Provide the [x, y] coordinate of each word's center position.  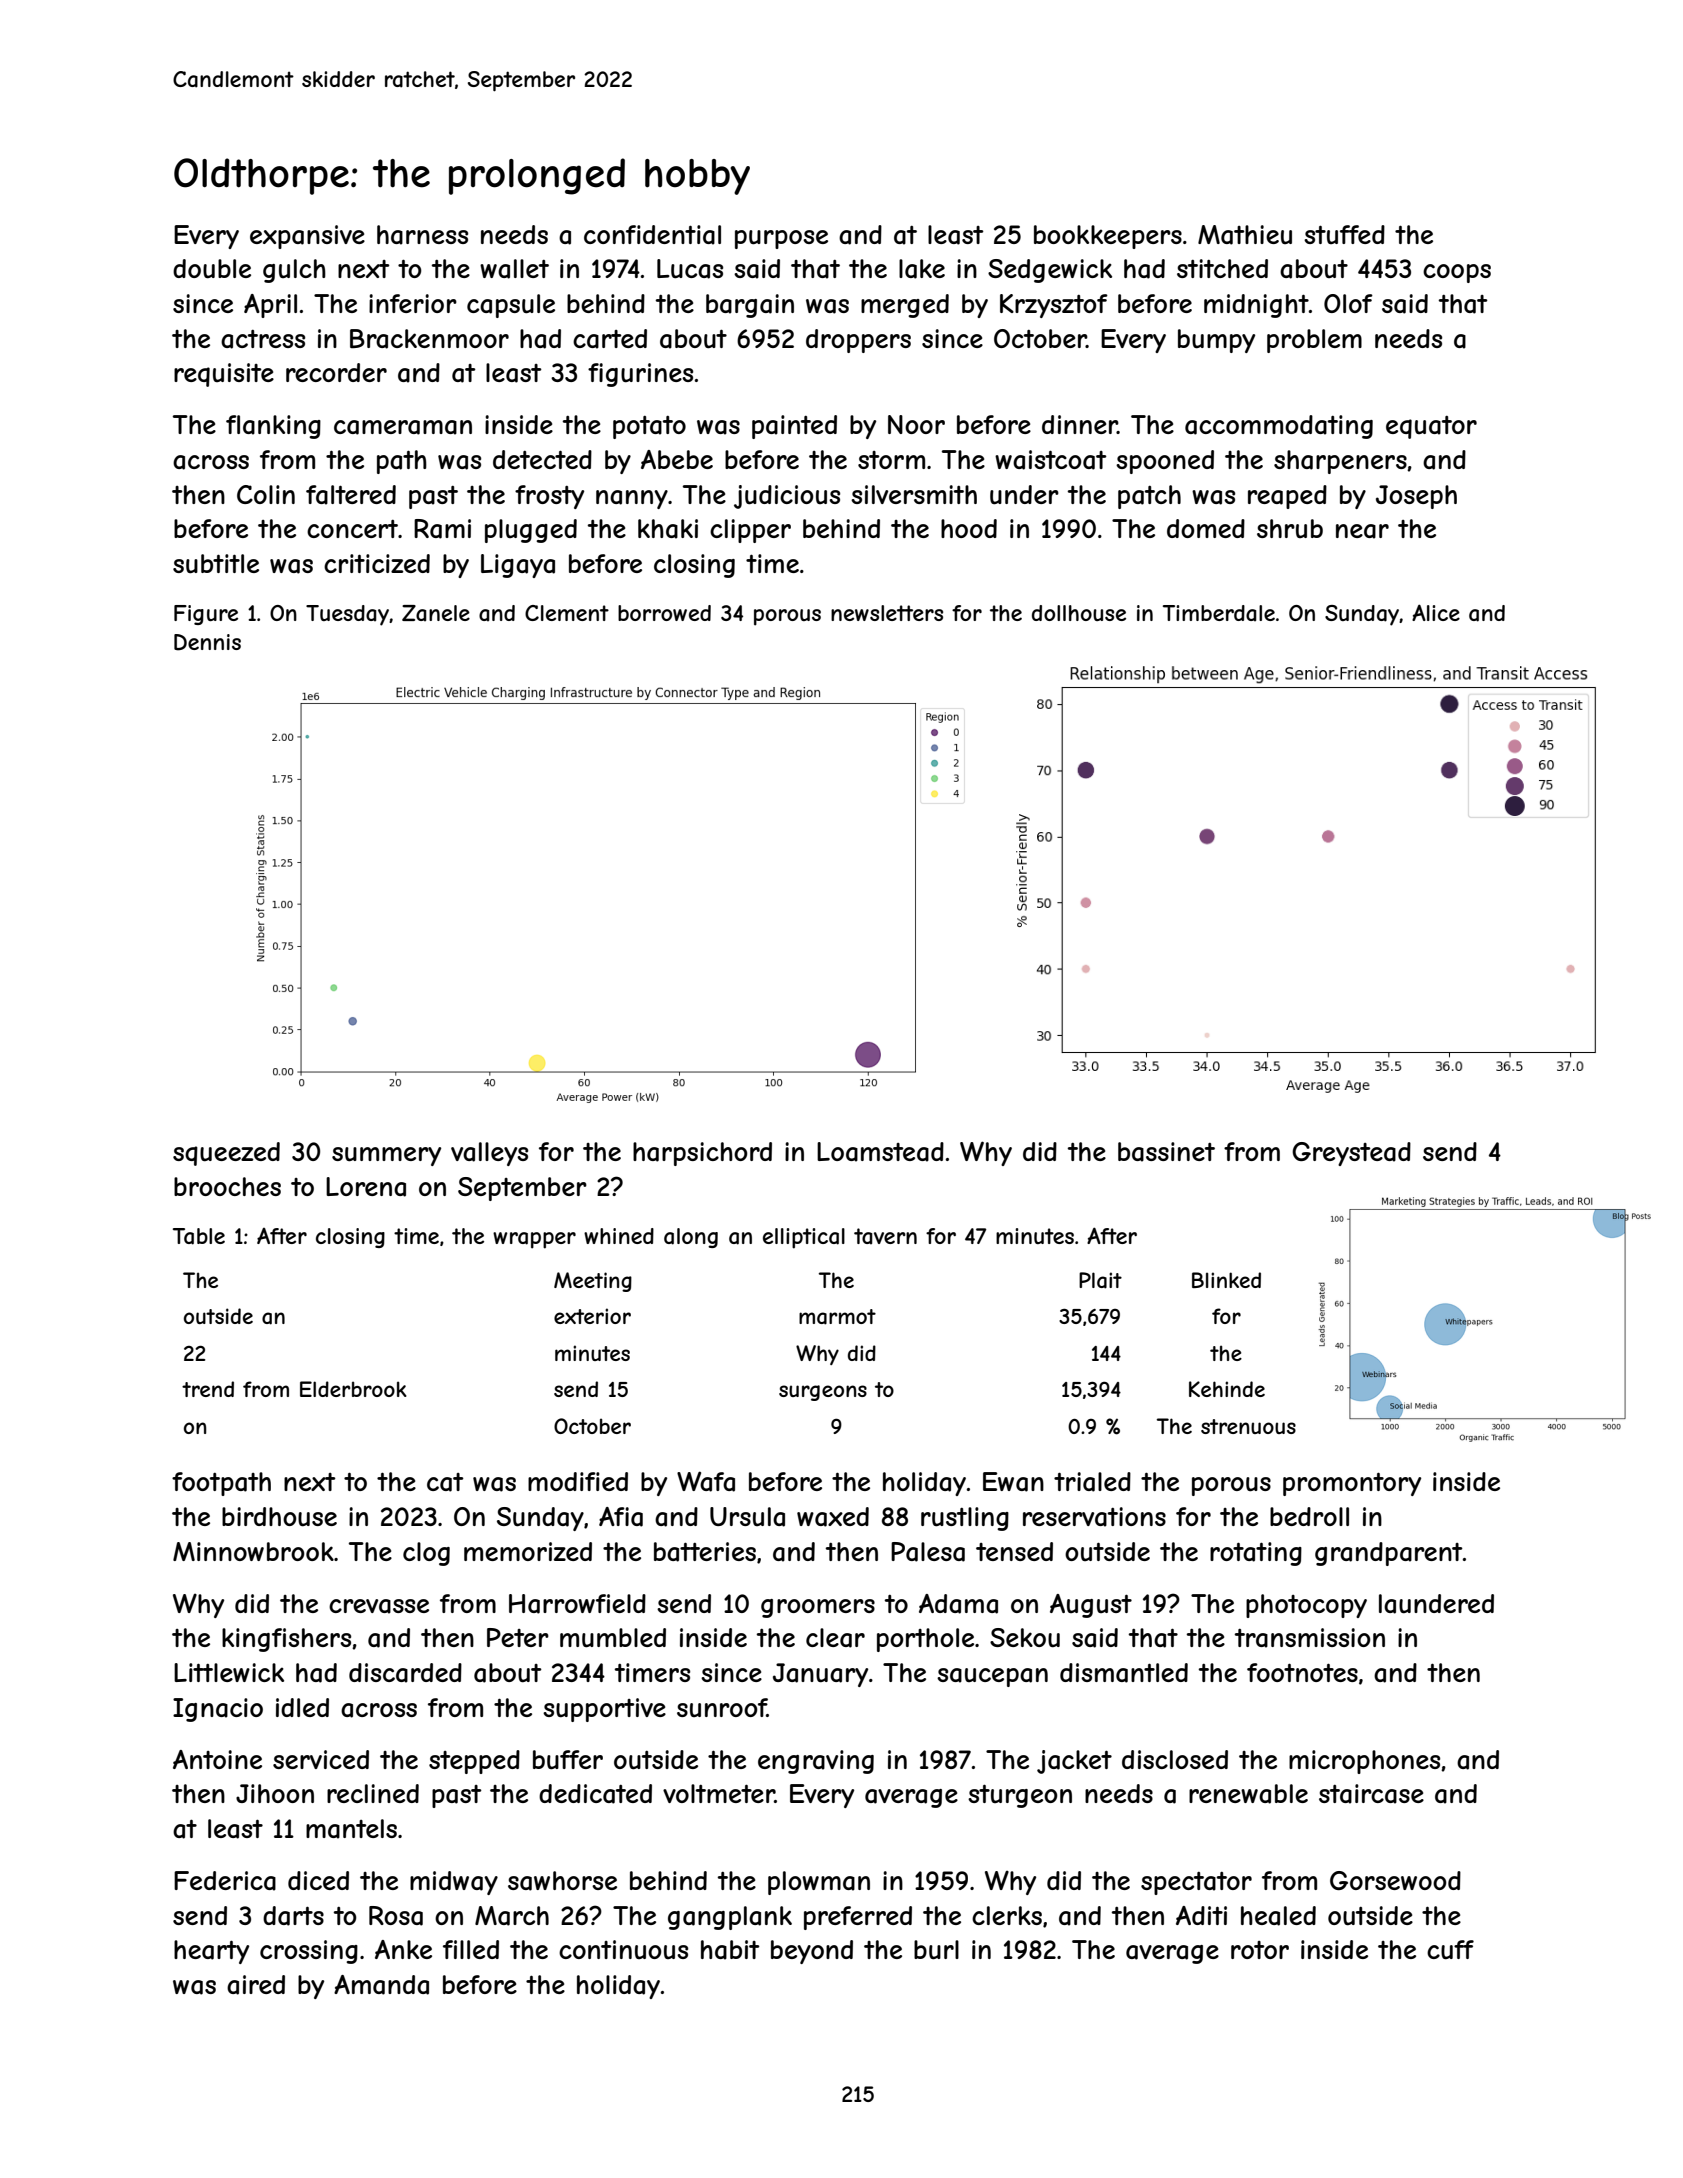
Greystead [1351, 1154]
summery [386, 1156]
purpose [781, 239]
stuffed [1344, 234]
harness [422, 235]
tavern [885, 1236]
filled [471, 1949]
